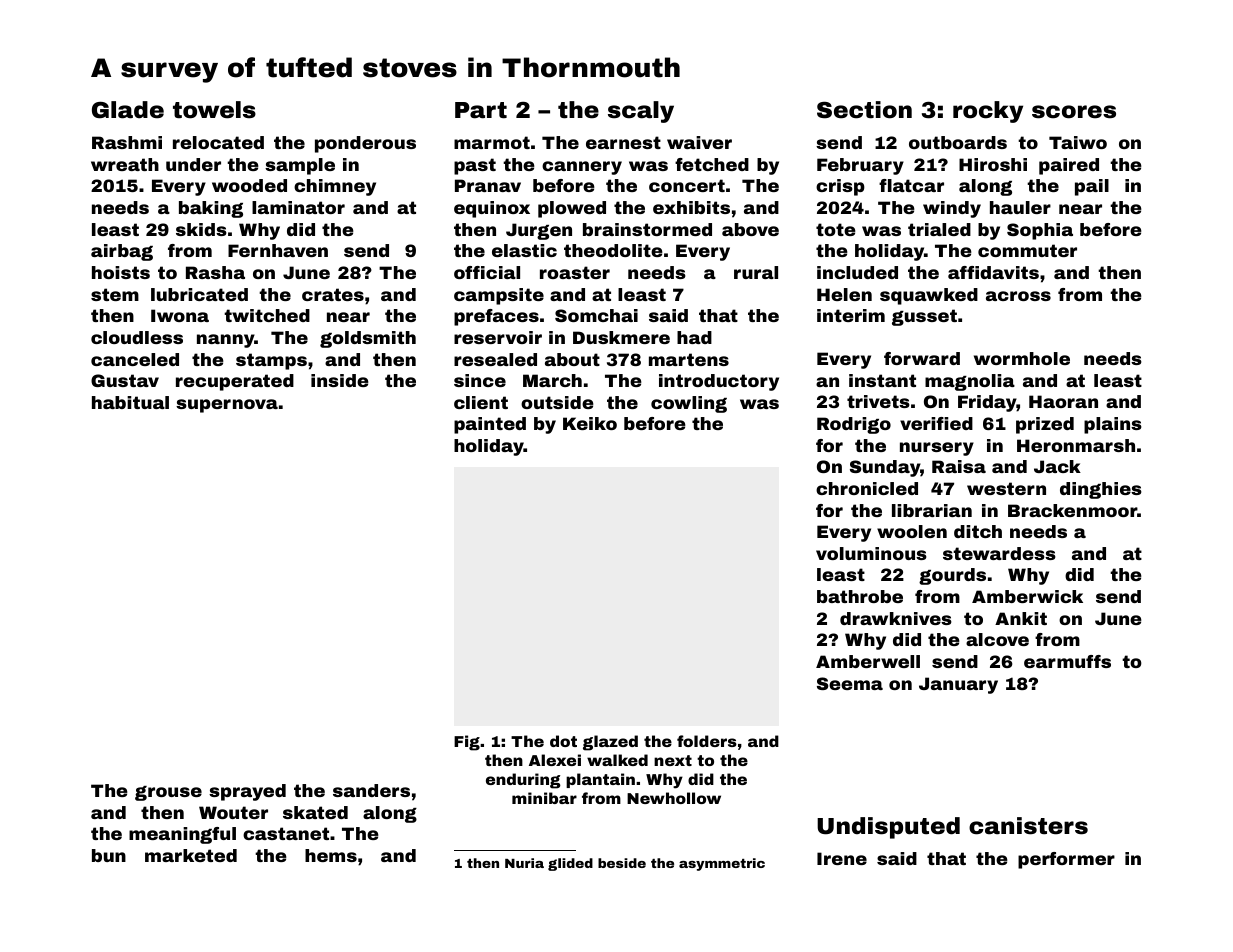  Describe the element at coordinates (929, 296) in the page. I see `squawked` at that location.
